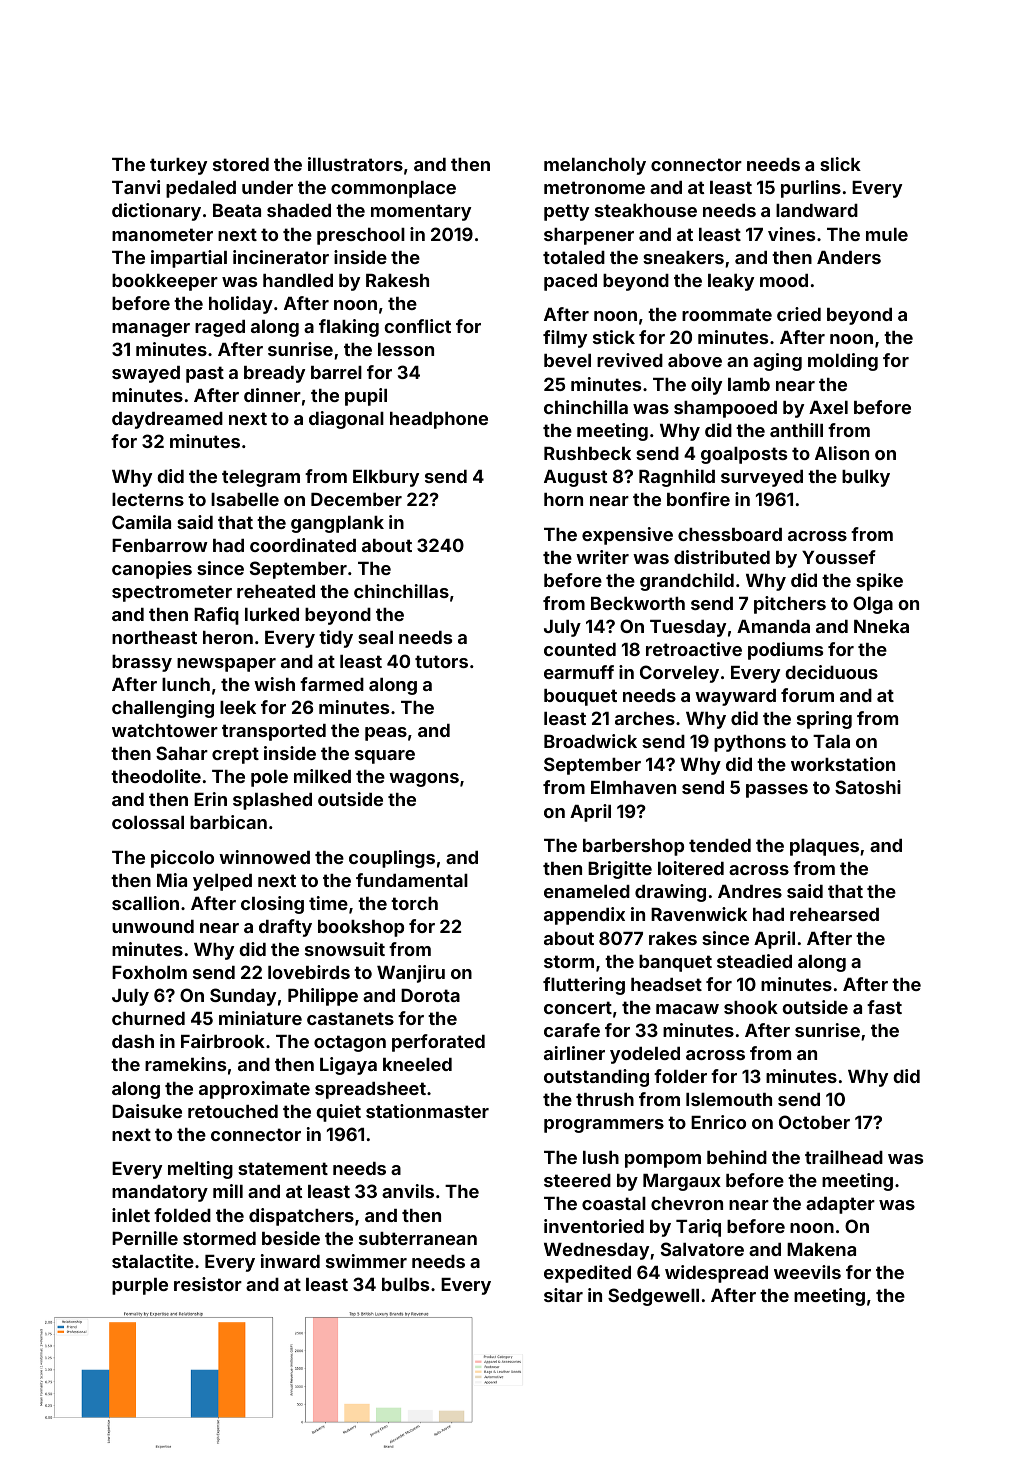 The image size is (1036, 1472). What do you see at coordinates (290, 1261) in the page?
I see `inward` at bounding box center [290, 1261].
